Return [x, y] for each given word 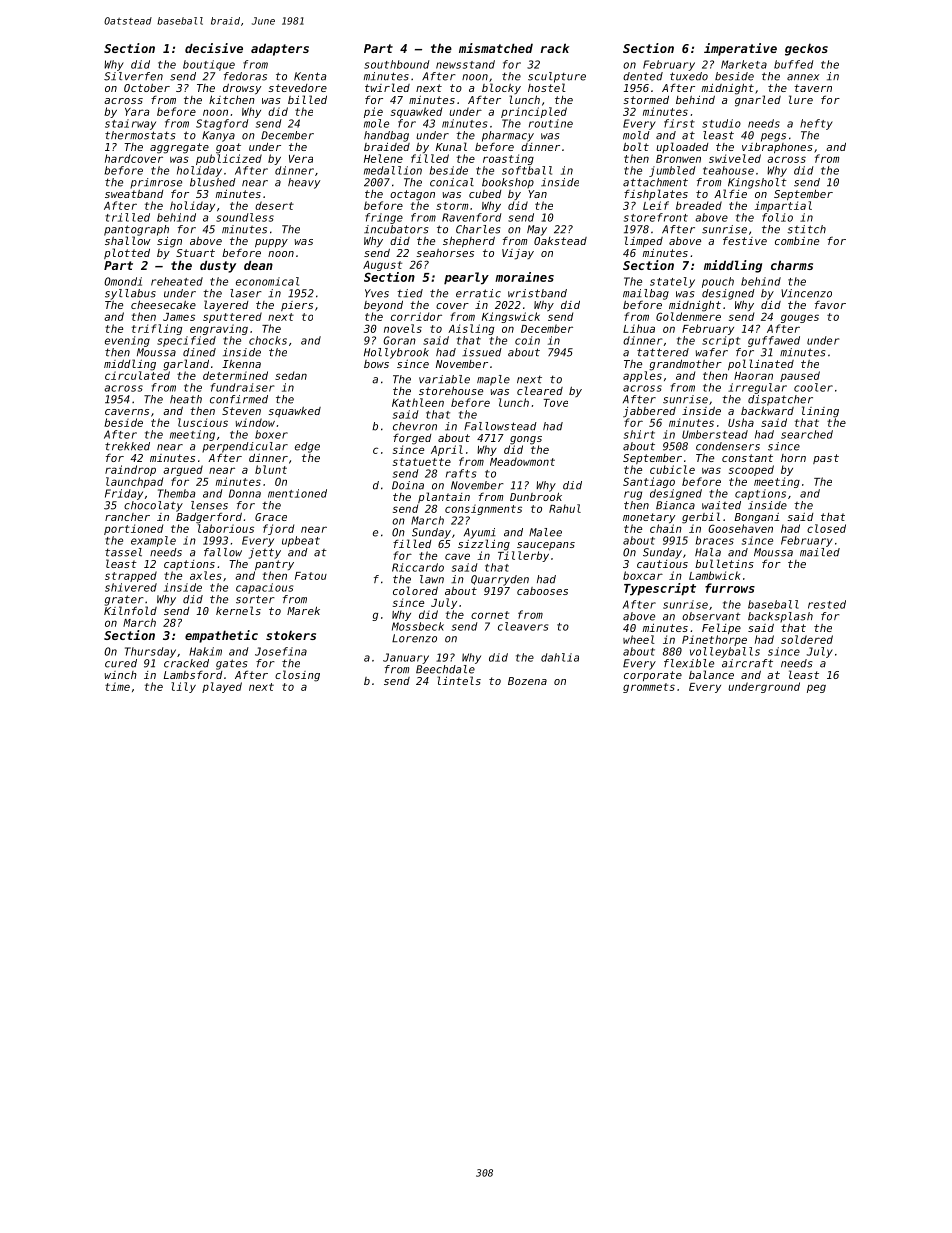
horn [793, 458]
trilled [127, 217]
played [222, 687]
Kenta [310, 76]
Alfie [730, 193]
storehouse [451, 390]
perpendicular [245, 447]
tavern [813, 88]
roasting [508, 159]
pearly [466, 278]
